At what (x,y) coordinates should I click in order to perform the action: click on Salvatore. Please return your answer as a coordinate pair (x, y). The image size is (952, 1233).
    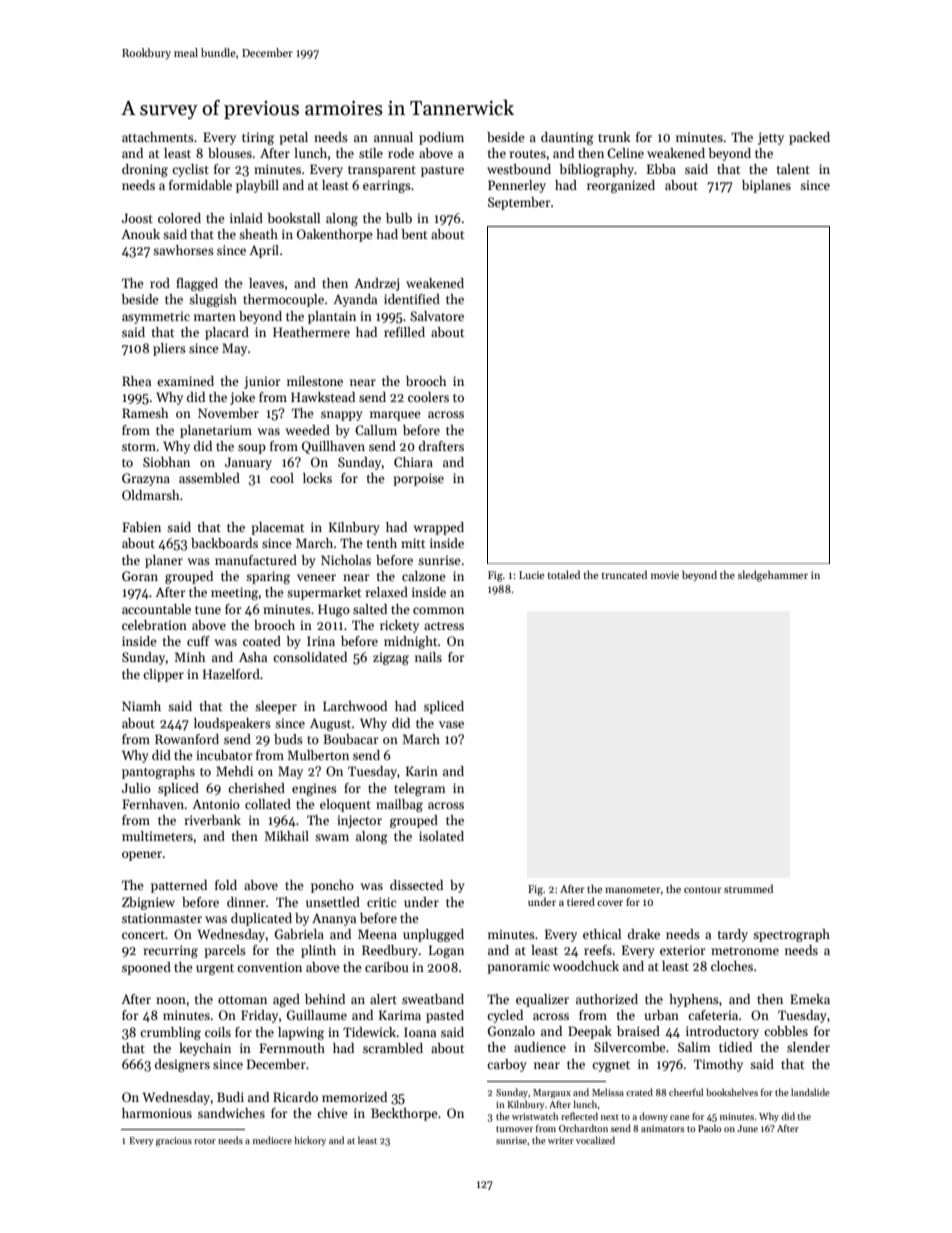
    Looking at the image, I should click on (437, 316).
